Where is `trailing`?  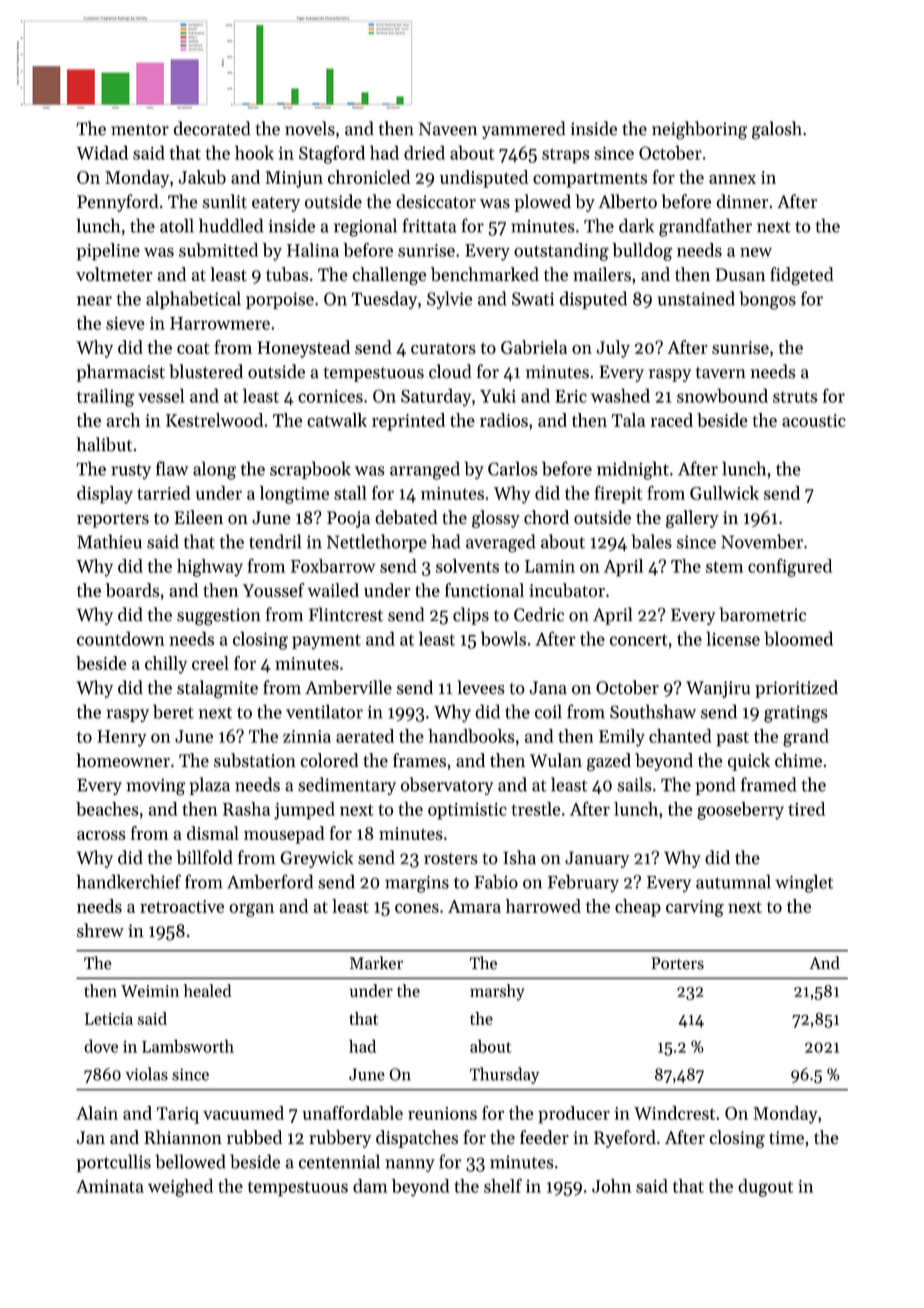 trailing is located at coordinates (105, 397).
